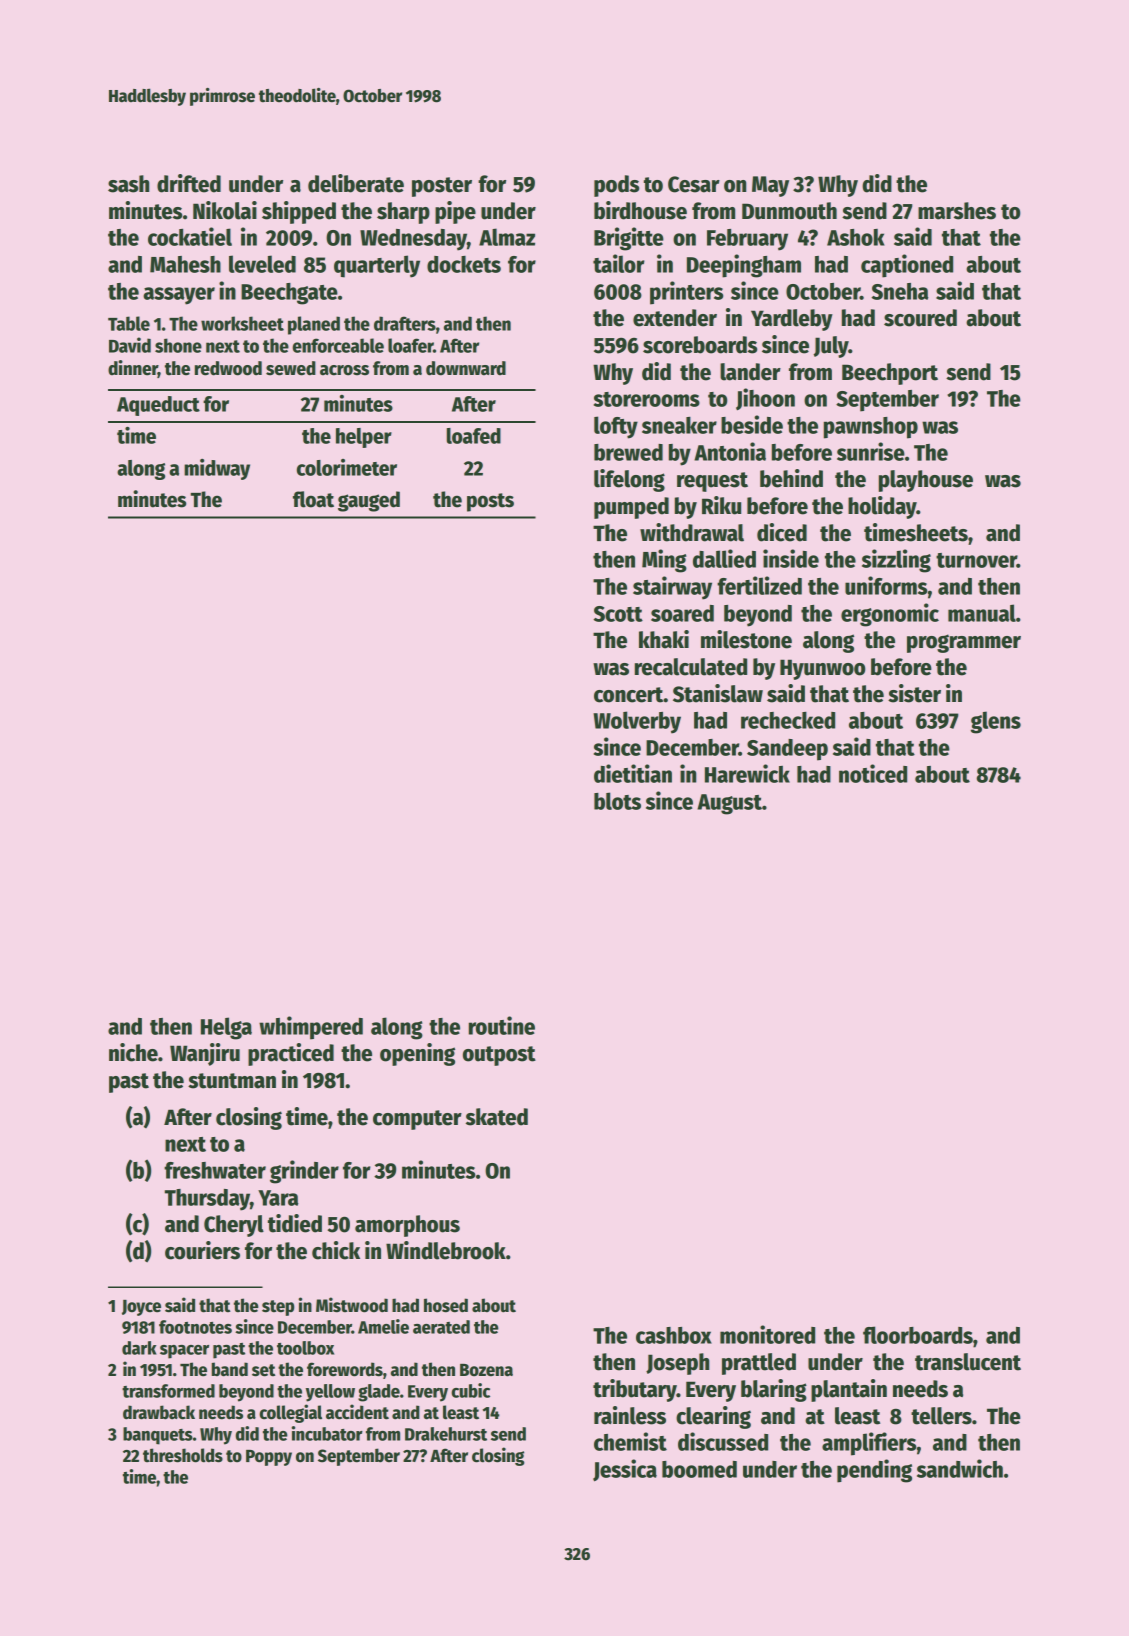  What do you see at coordinates (499, 1056) in the page?
I see `outpost` at bounding box center [499, 1056].
